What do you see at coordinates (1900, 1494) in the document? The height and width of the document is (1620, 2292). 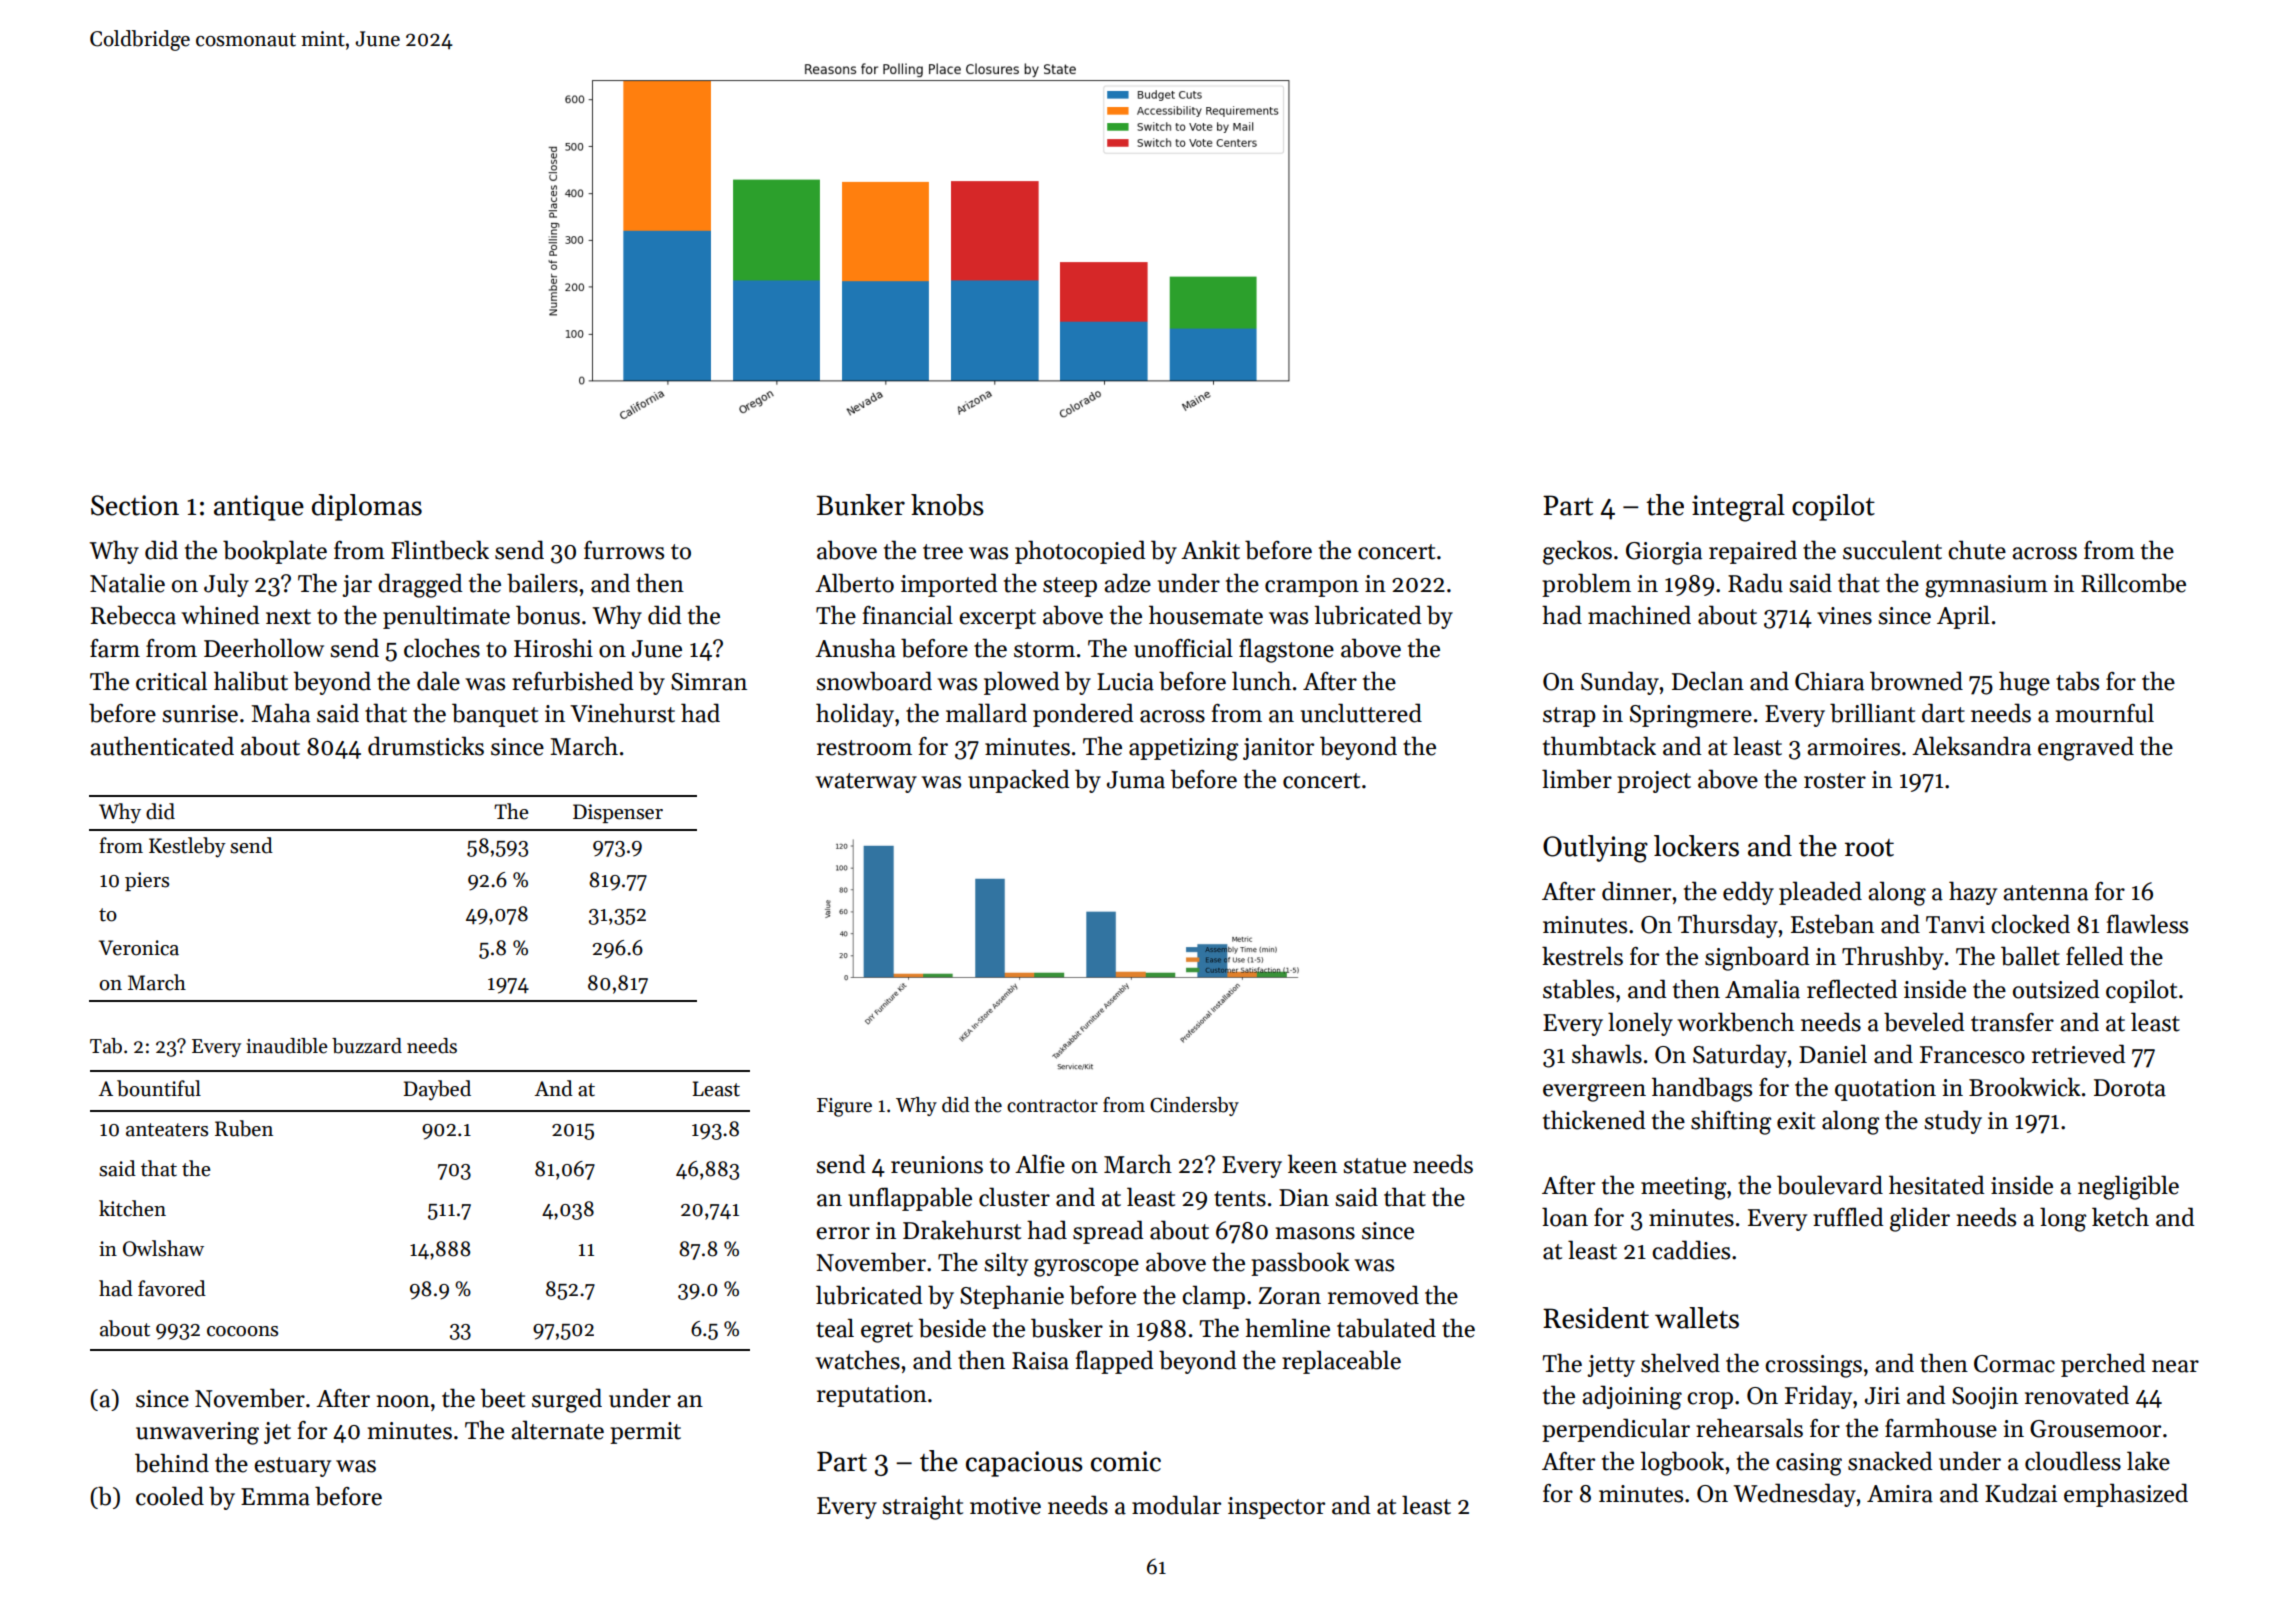 I see `Amira` at bounding box center [1900, 1494].
